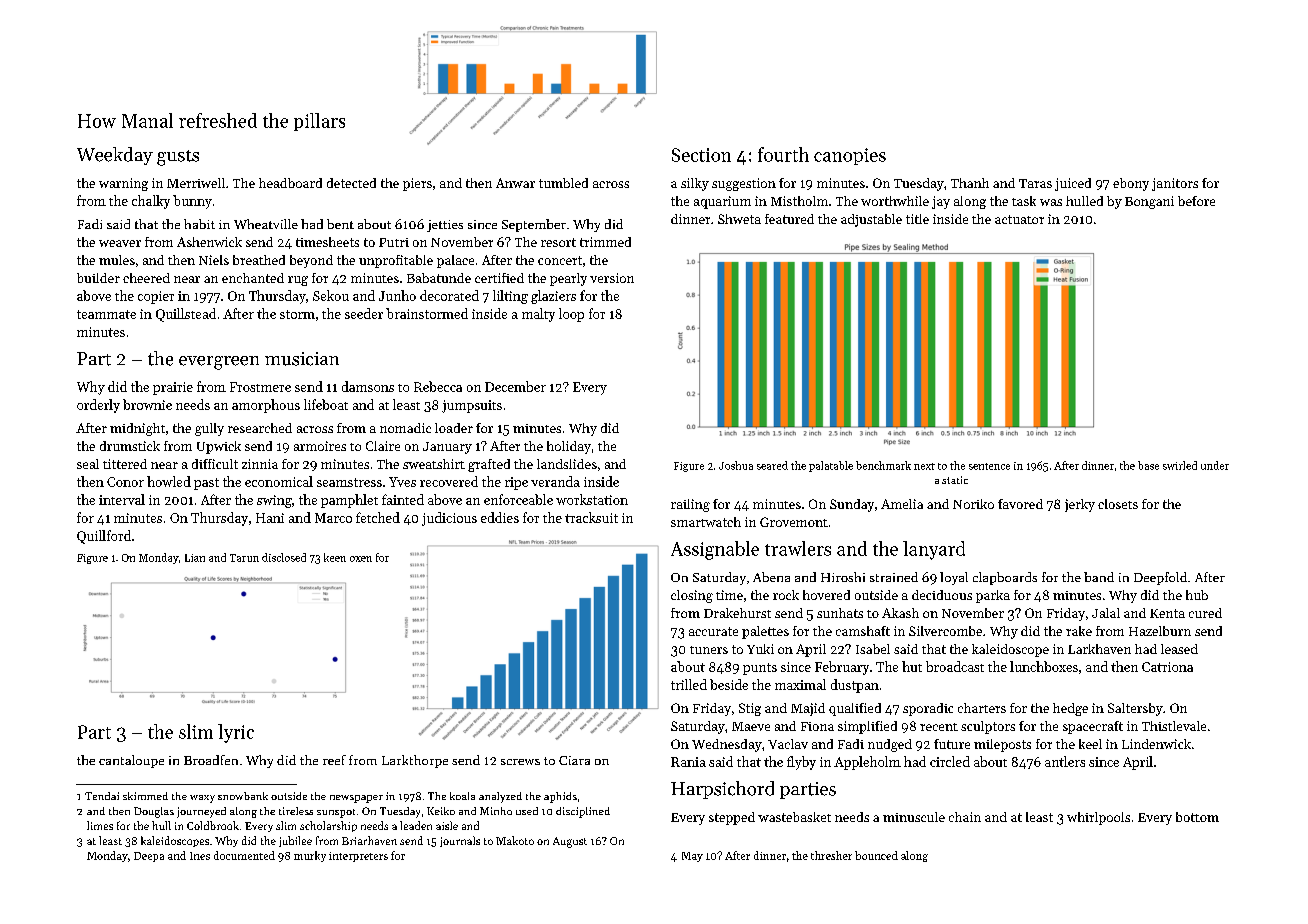 This screenshot has height=924, width=1308. I want to click on adjustable, so click(871, 220).
